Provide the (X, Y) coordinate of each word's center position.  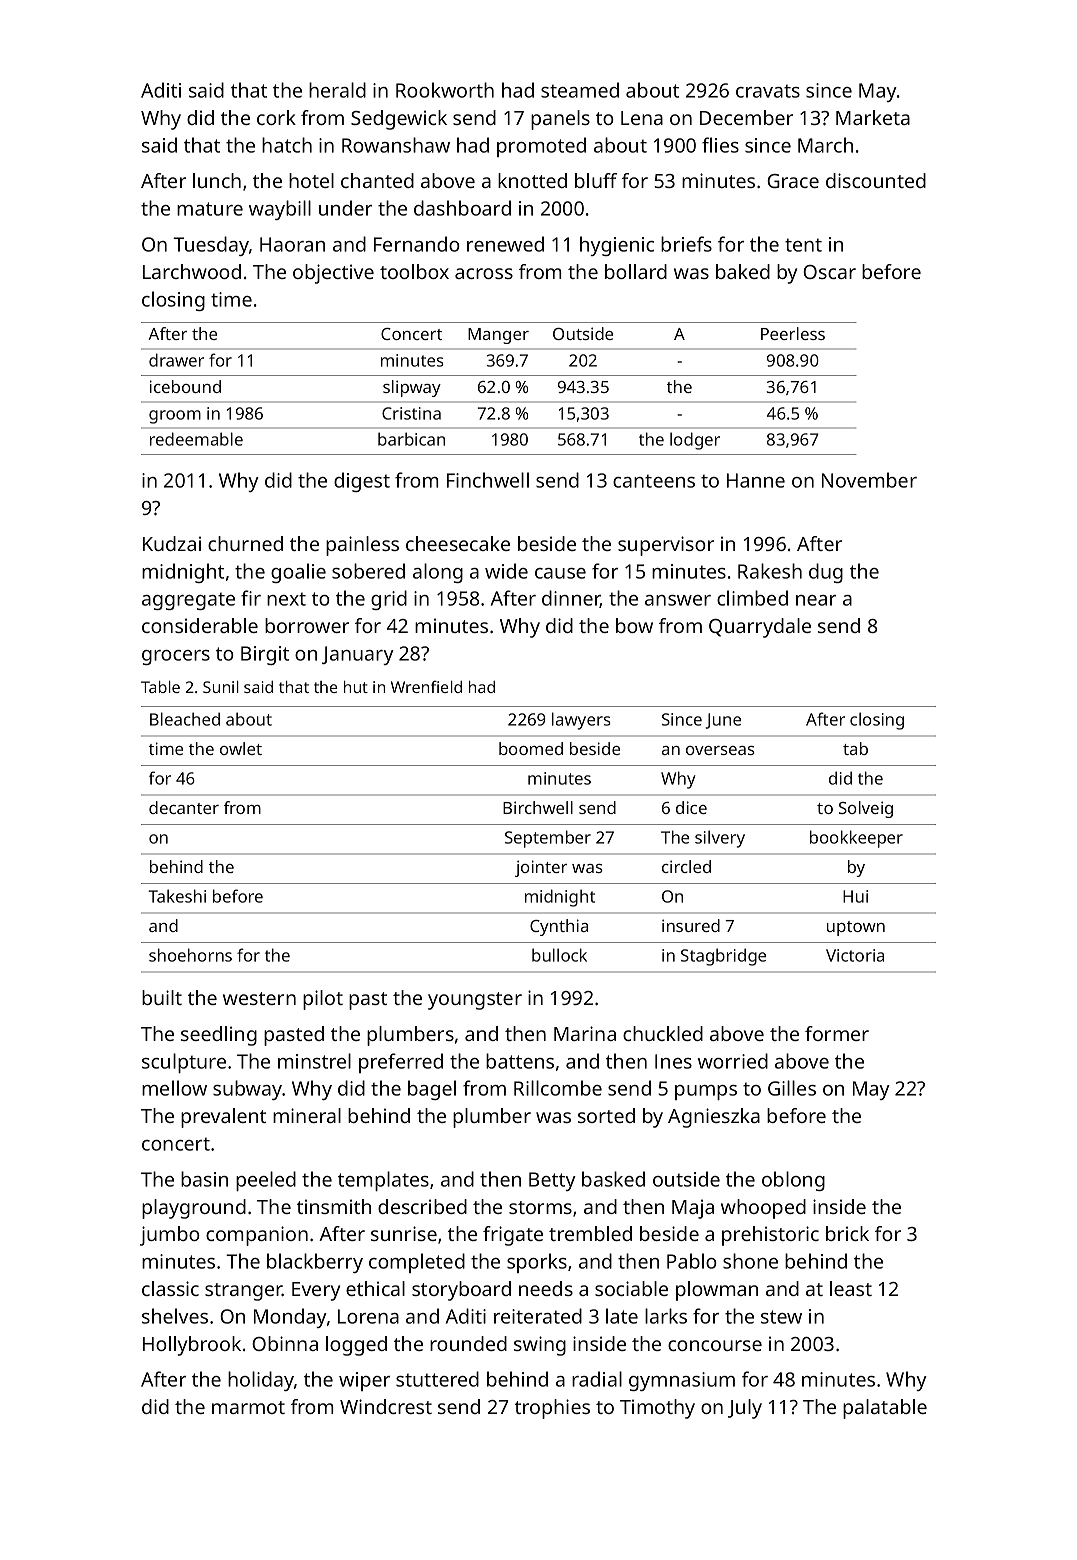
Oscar (829, 272)
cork (276, 117)
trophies (552, 1409)
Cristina (411, 413)
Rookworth (445, 90)
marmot (248, 1407)
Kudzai (172, 543)
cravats (768, 91)
